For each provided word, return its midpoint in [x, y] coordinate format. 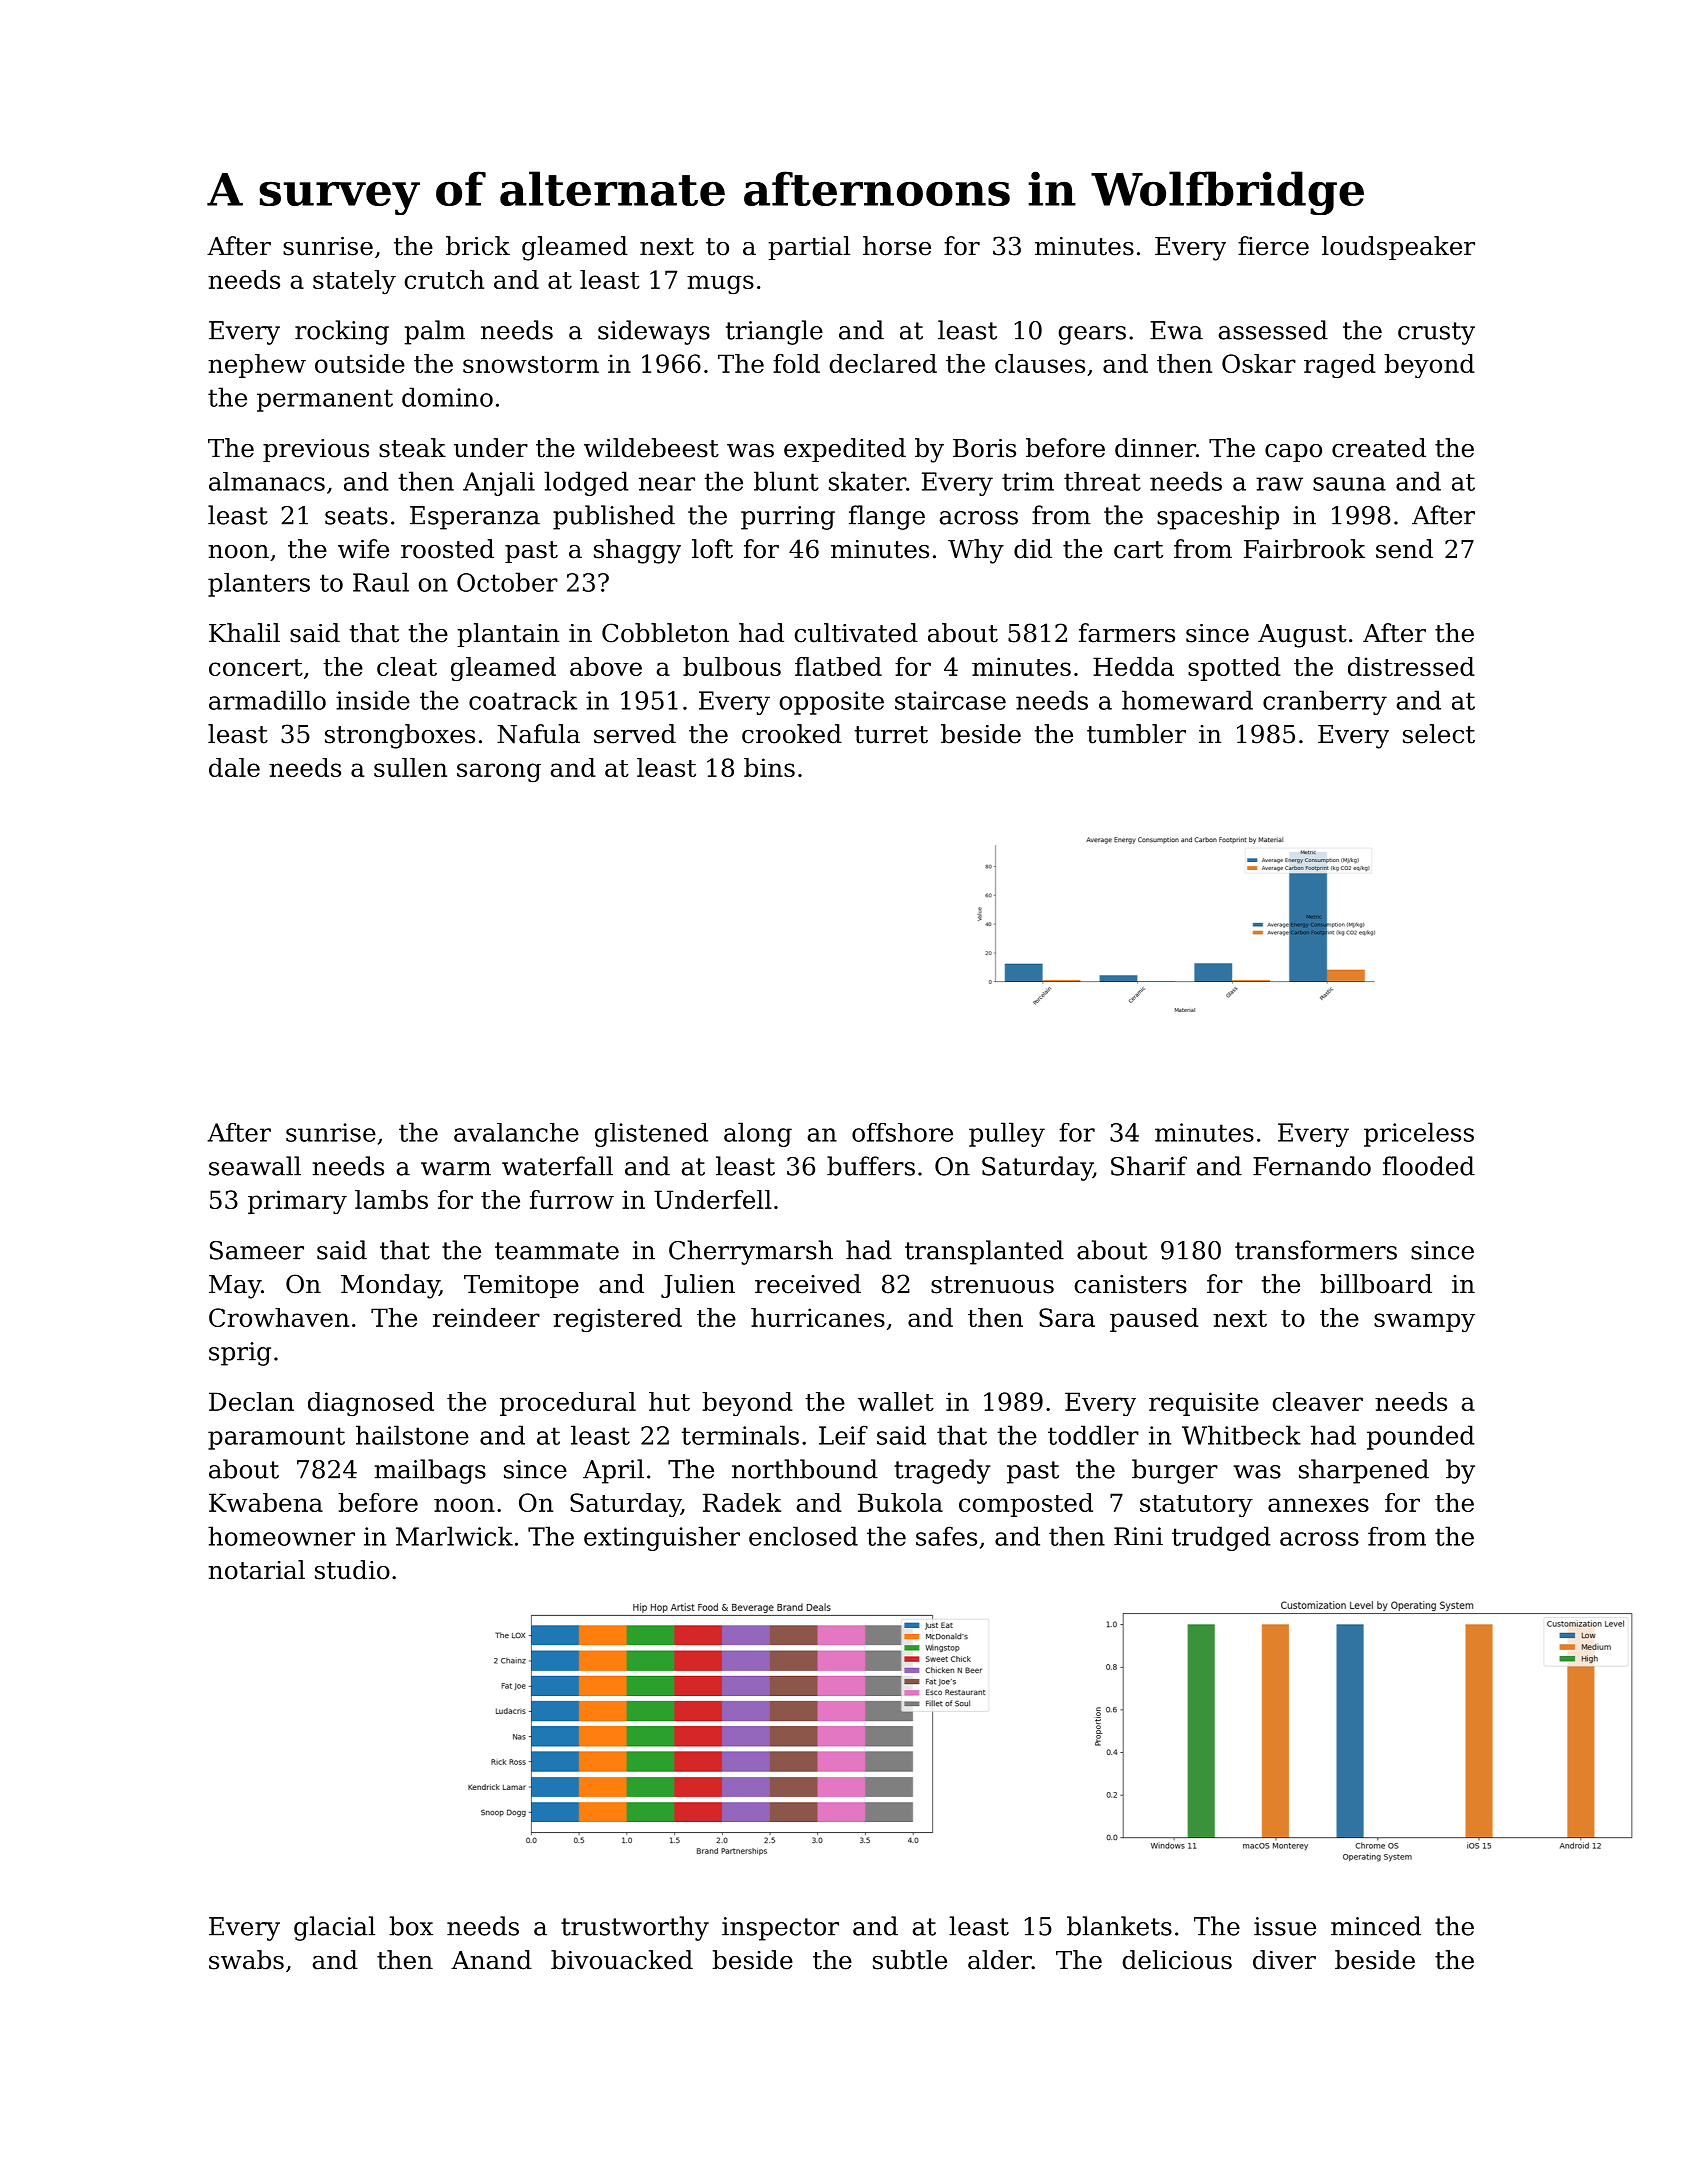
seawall [255, 1166]
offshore [902, 1132]
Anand [491, 1960]
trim [1028, 481]
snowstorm [531, 364]
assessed [1273, 330]
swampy [1424, 1322]
